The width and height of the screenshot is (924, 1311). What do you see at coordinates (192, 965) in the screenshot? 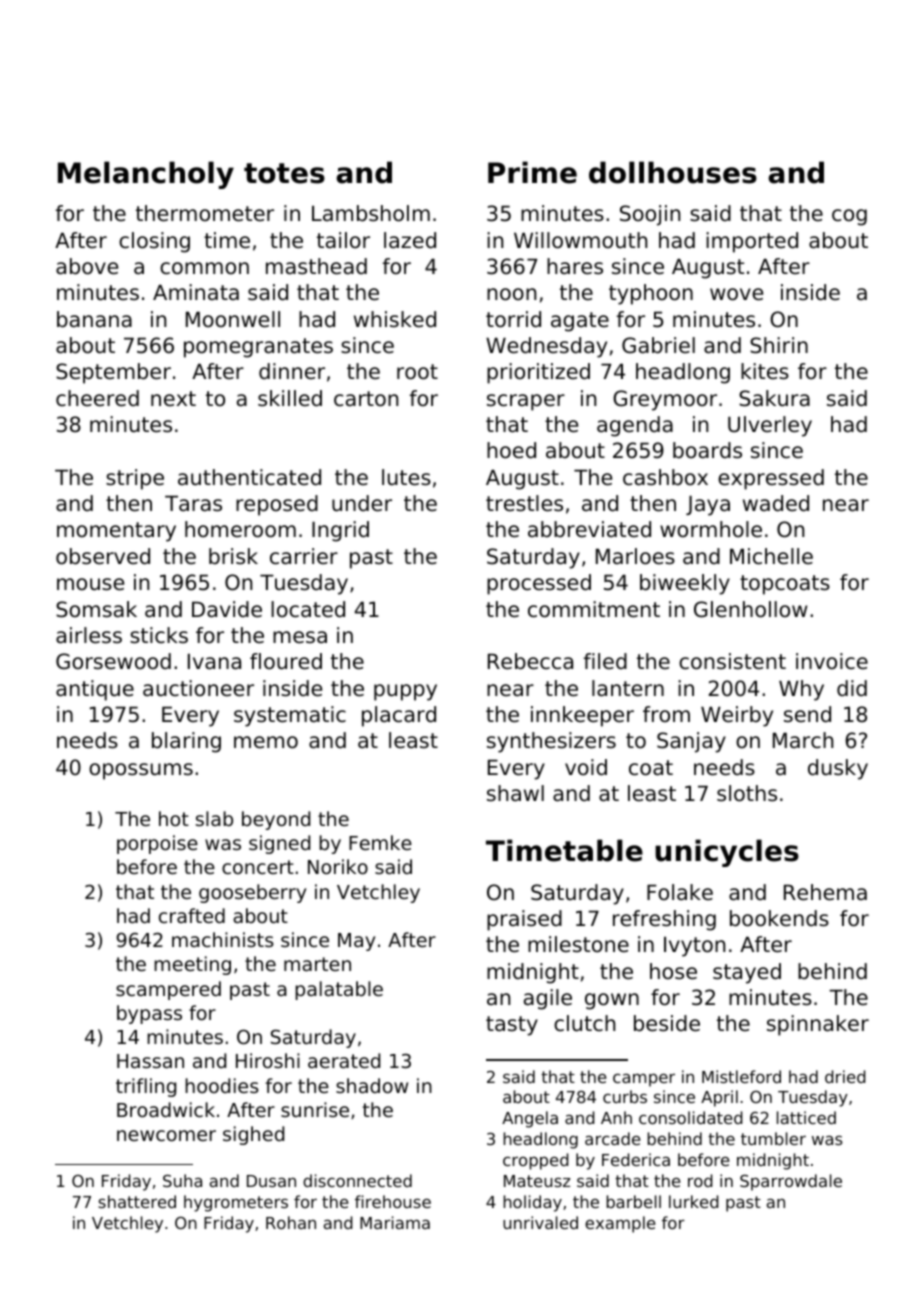
I see `meeting` at bounding box center [192, 965].
